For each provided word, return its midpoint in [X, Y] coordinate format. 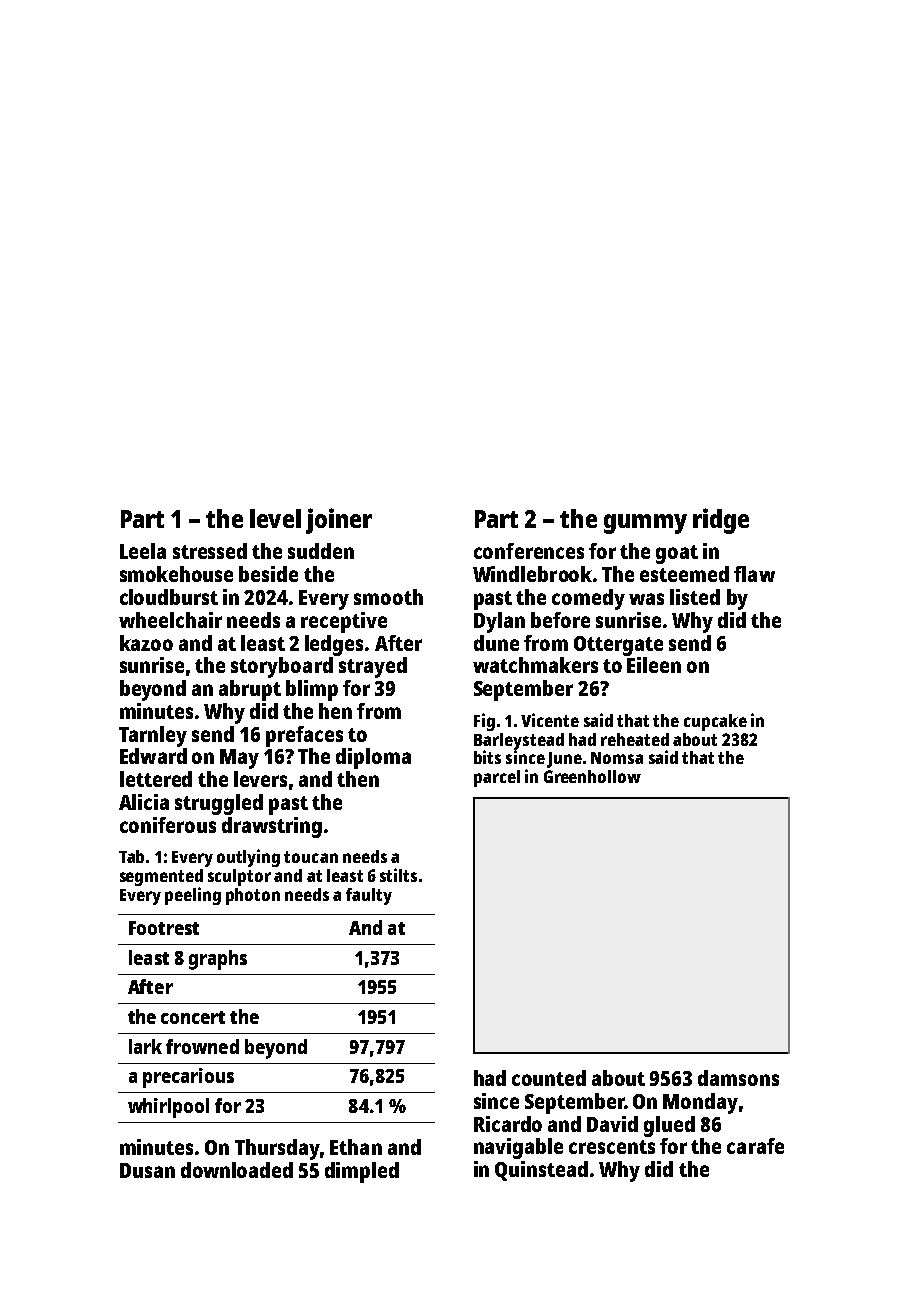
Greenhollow [592, 776]
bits [487, 757]
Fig [484, 722]
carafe [755, 1146]
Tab [131, 856]
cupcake [715, 722]
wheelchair [170, 620]
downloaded [237, 1170]
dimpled [362, 1172]
